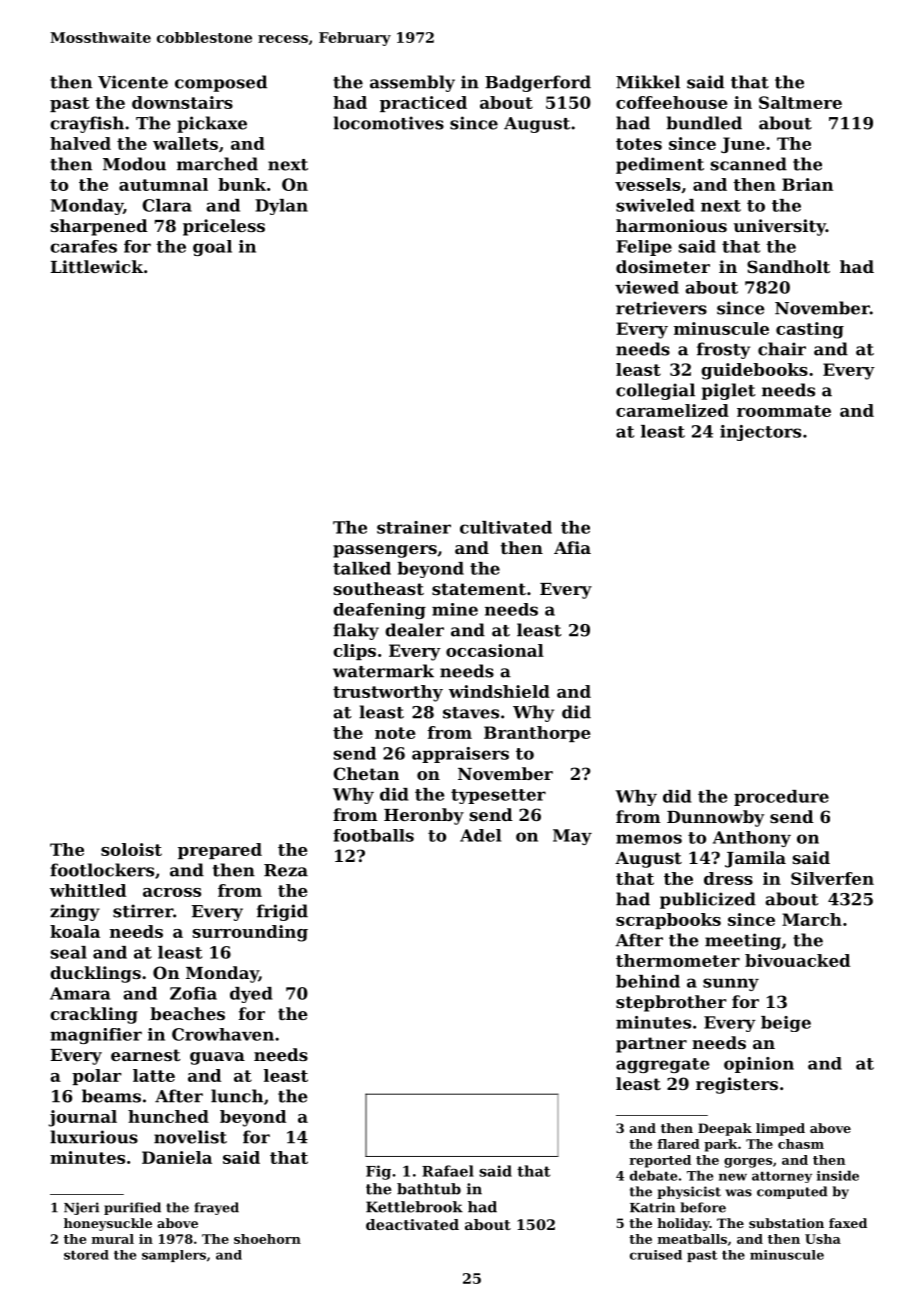 The image size is (924, 1308). I want to click on retrievers, so click(661, 308).
